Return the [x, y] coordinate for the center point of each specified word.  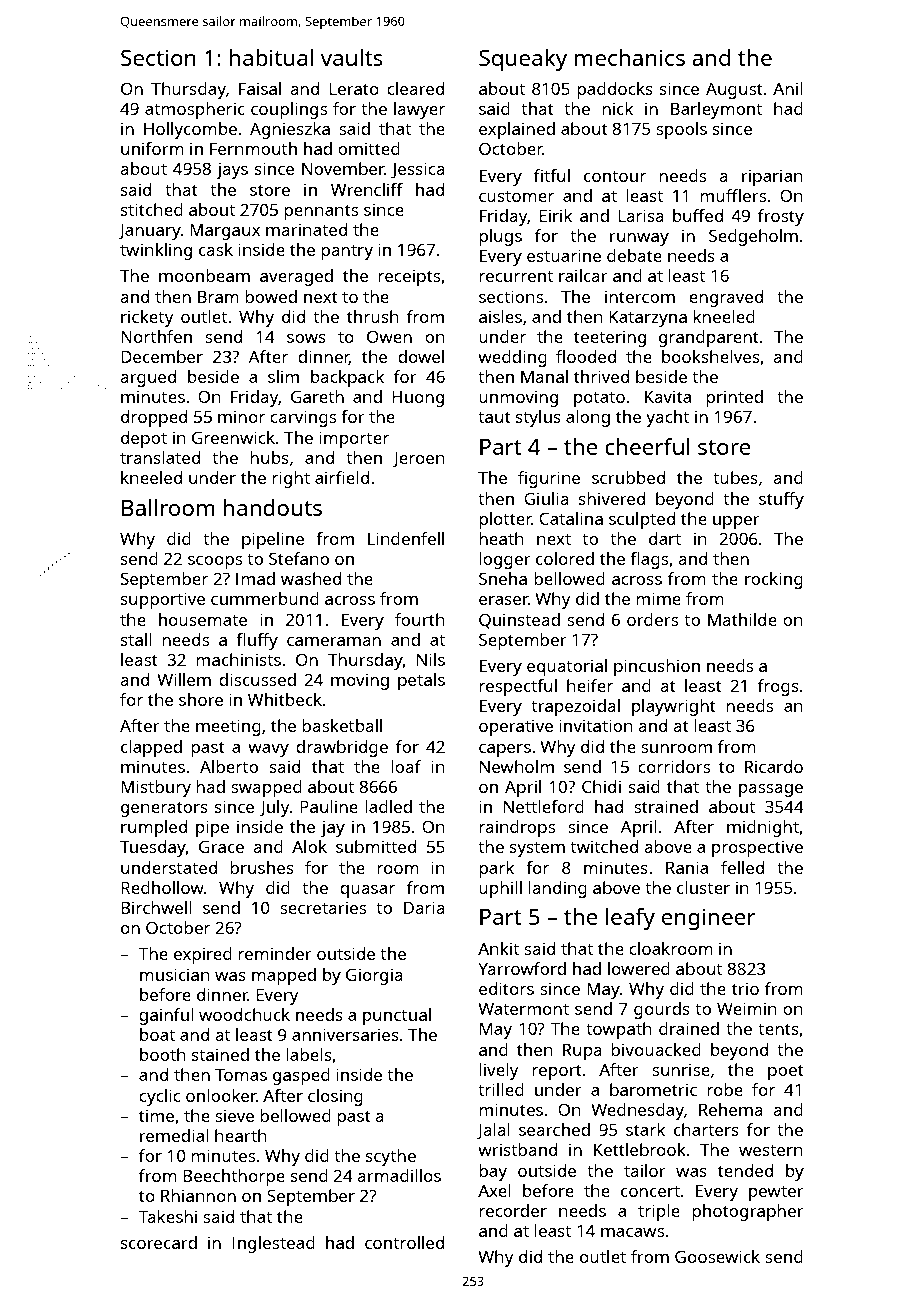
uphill [500, 889]
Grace [221, 846]
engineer [709, 919]
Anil [788, 88]
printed [734, 398]
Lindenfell [406, 538]
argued [148, 378]
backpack [347, 378]
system [537, 849]
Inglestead [273, 1244]
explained [517, 130]
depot [144, 439]
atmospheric [195, 110]
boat [157, 1034]
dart [665, 538]
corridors [674, 766]
